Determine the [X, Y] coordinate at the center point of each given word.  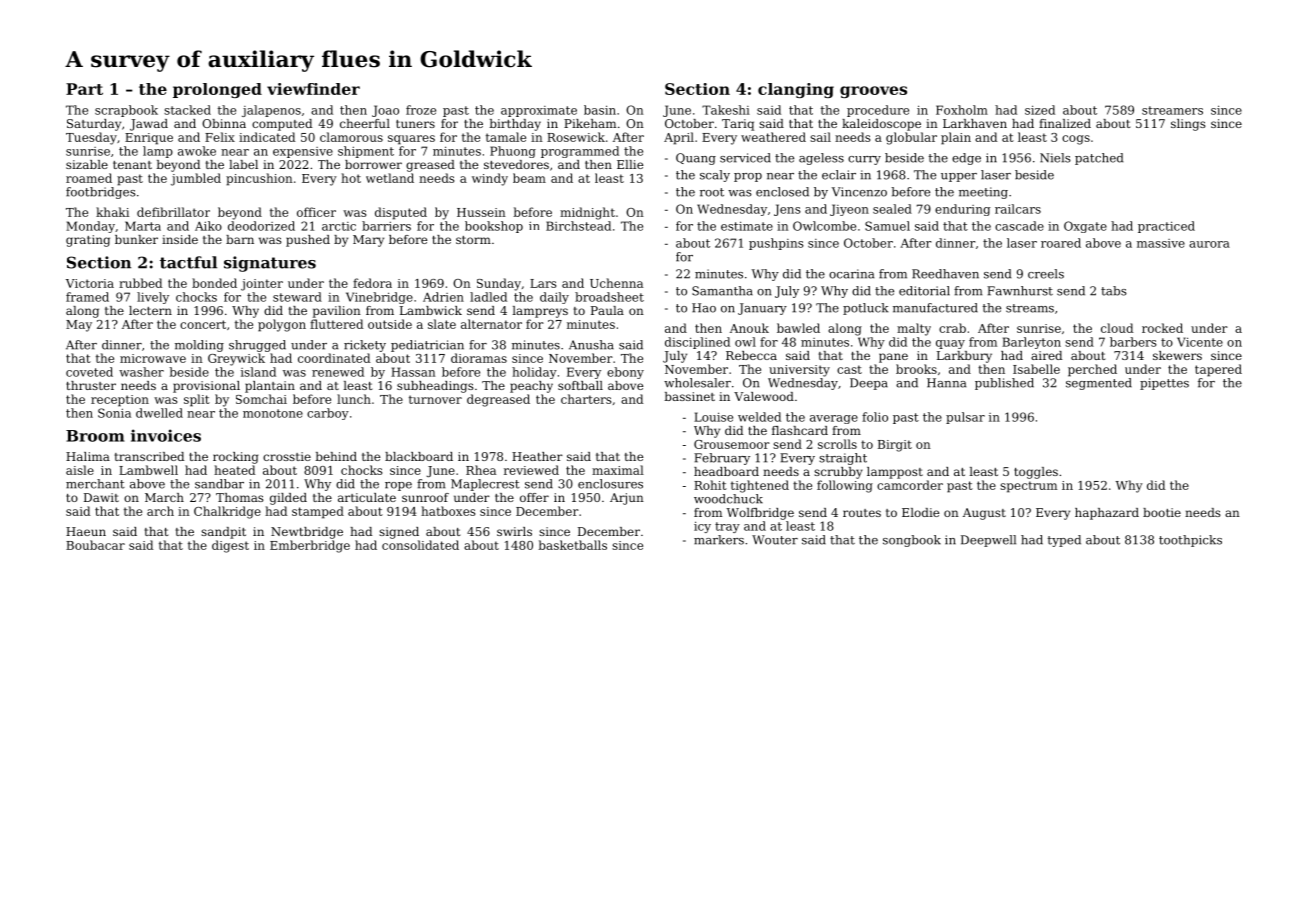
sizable [87, 164]
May [79, 326]
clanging [796, 90]
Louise [713, 417]
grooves [873, 92]
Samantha [722, 291]
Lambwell [148, 470]
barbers [1133, 342]
